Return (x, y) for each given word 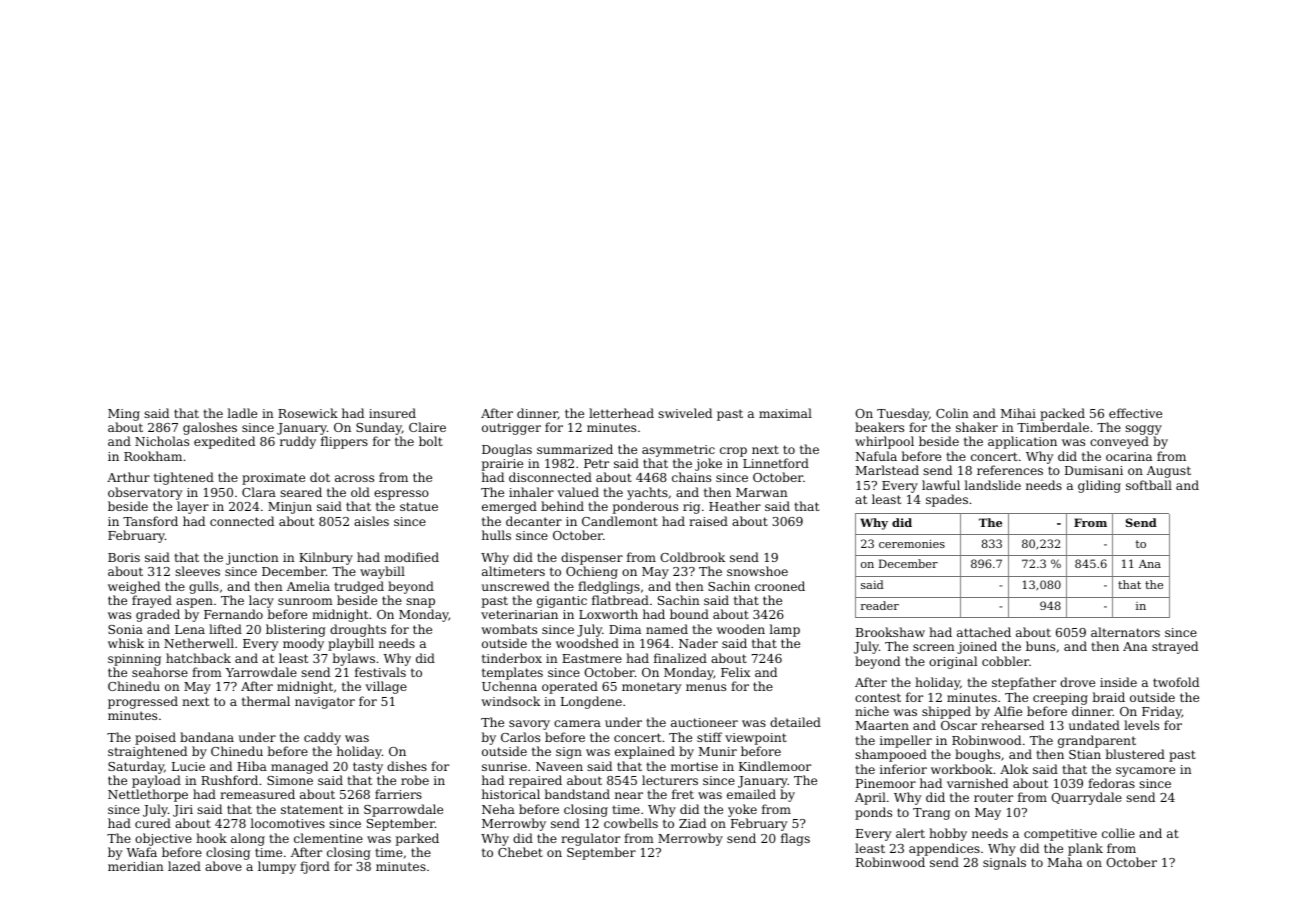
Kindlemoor (775, 766)
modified (411, 557)
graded (158, 615)
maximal (785, 413)
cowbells (631, 823)
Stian (1085, 754)
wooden (741, 629)
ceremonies (912, 543)
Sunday (379, 428)
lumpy (277, 867)
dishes (407, 766)
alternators (1125, 632)
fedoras (1111, 783)
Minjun (290, 508)
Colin (952, 413)
